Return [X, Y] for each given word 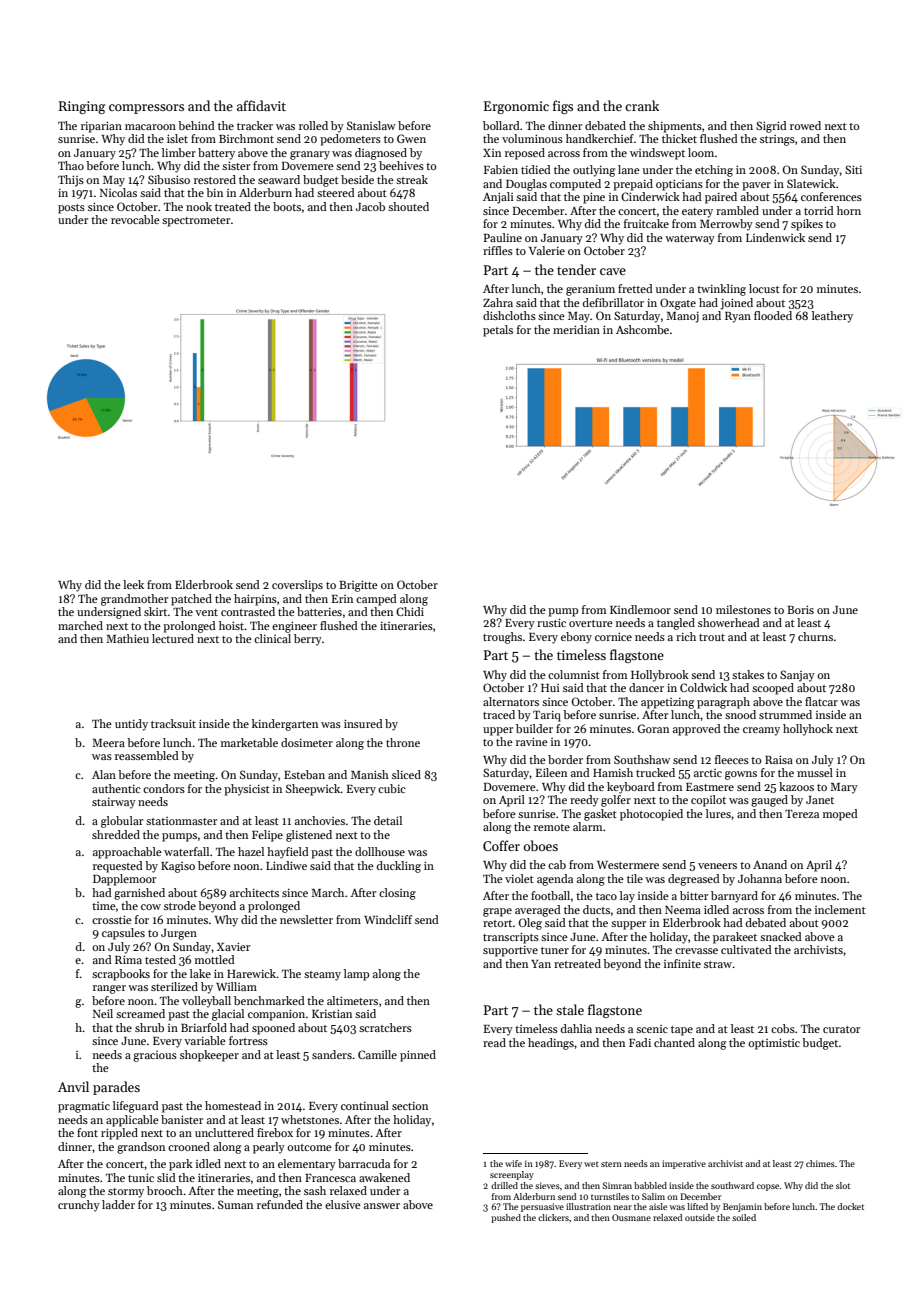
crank [642, 105]
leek [133, 584]
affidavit [261, 105]
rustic [551, 622]
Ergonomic [516, 107]
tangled [676, 624]
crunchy [79, 1206]
